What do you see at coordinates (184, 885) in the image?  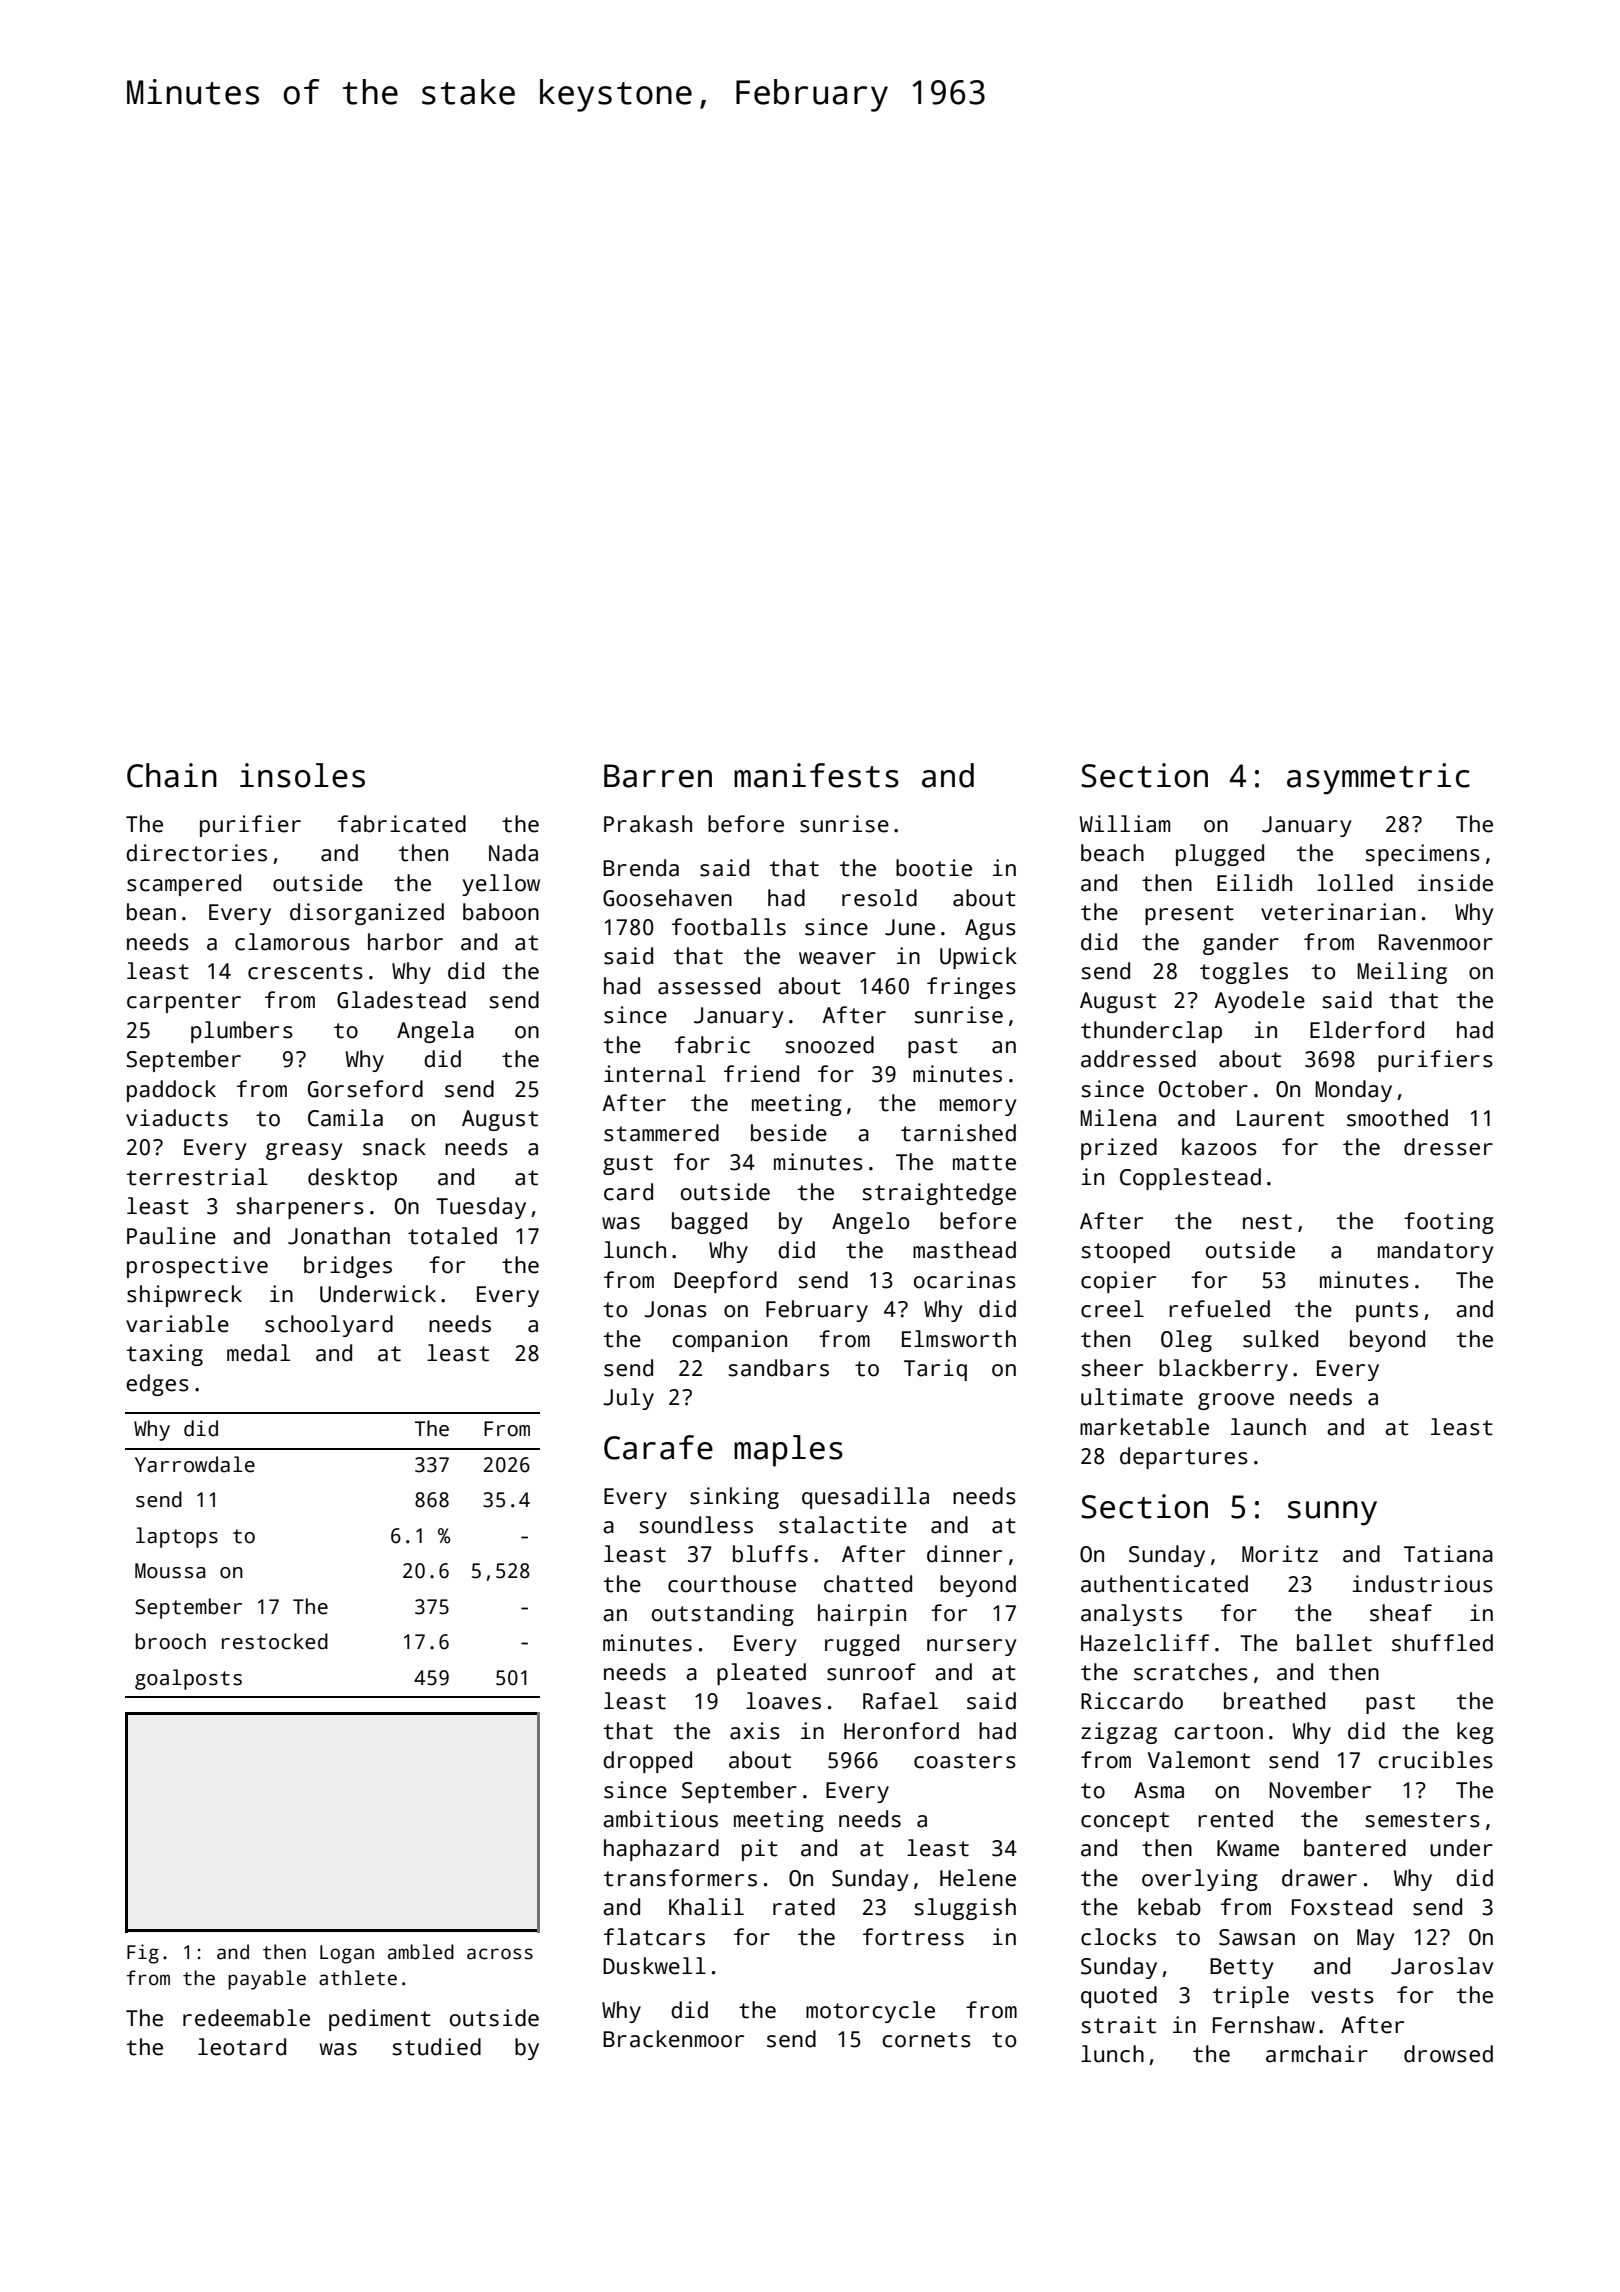 I see `scampered` at bounding box center [184, 885].
